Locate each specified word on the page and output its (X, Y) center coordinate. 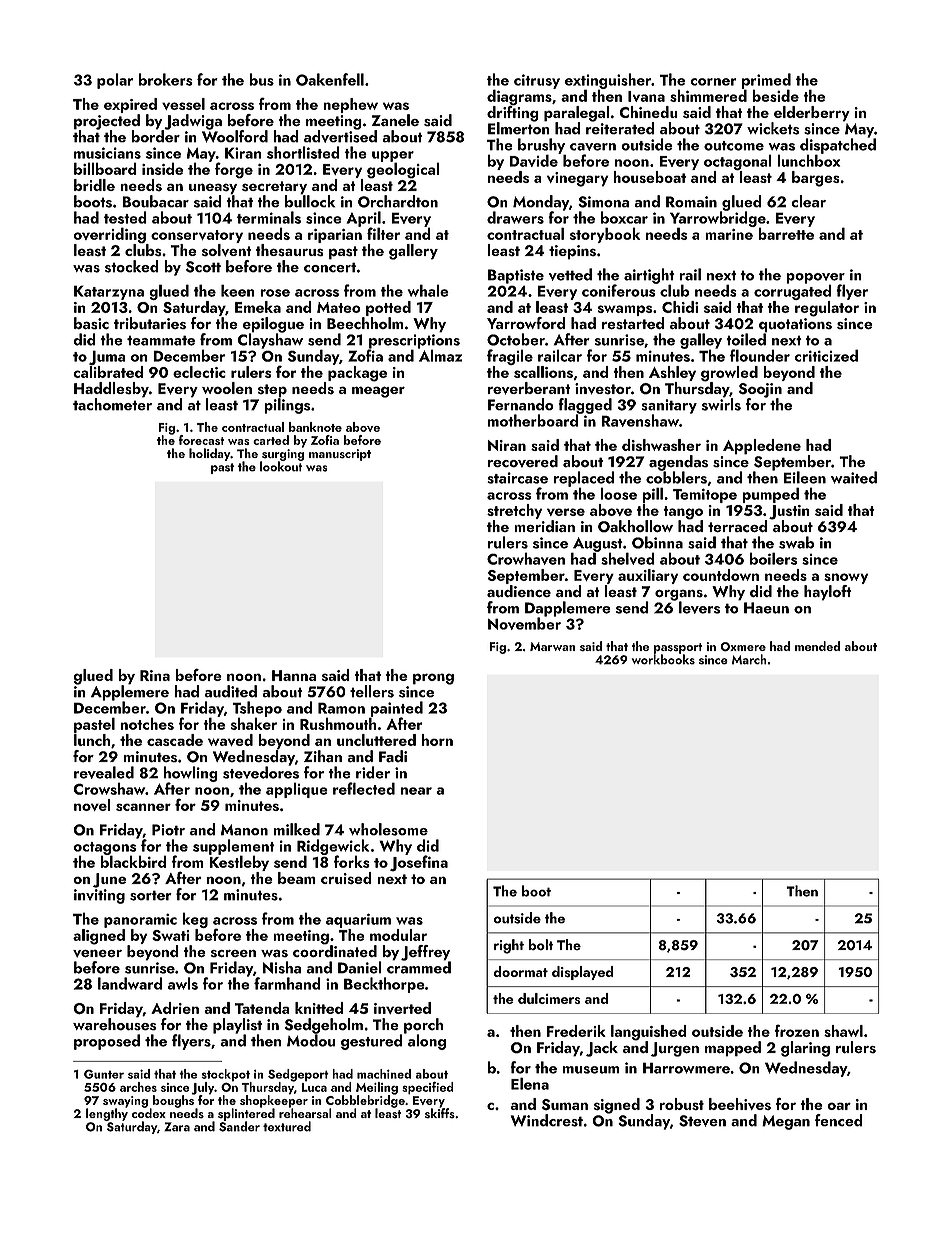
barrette (786, 233)
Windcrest (547, 1120)
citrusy (537, 81)
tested (125, 217)
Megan (786, 1122)
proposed (107, 1042)
